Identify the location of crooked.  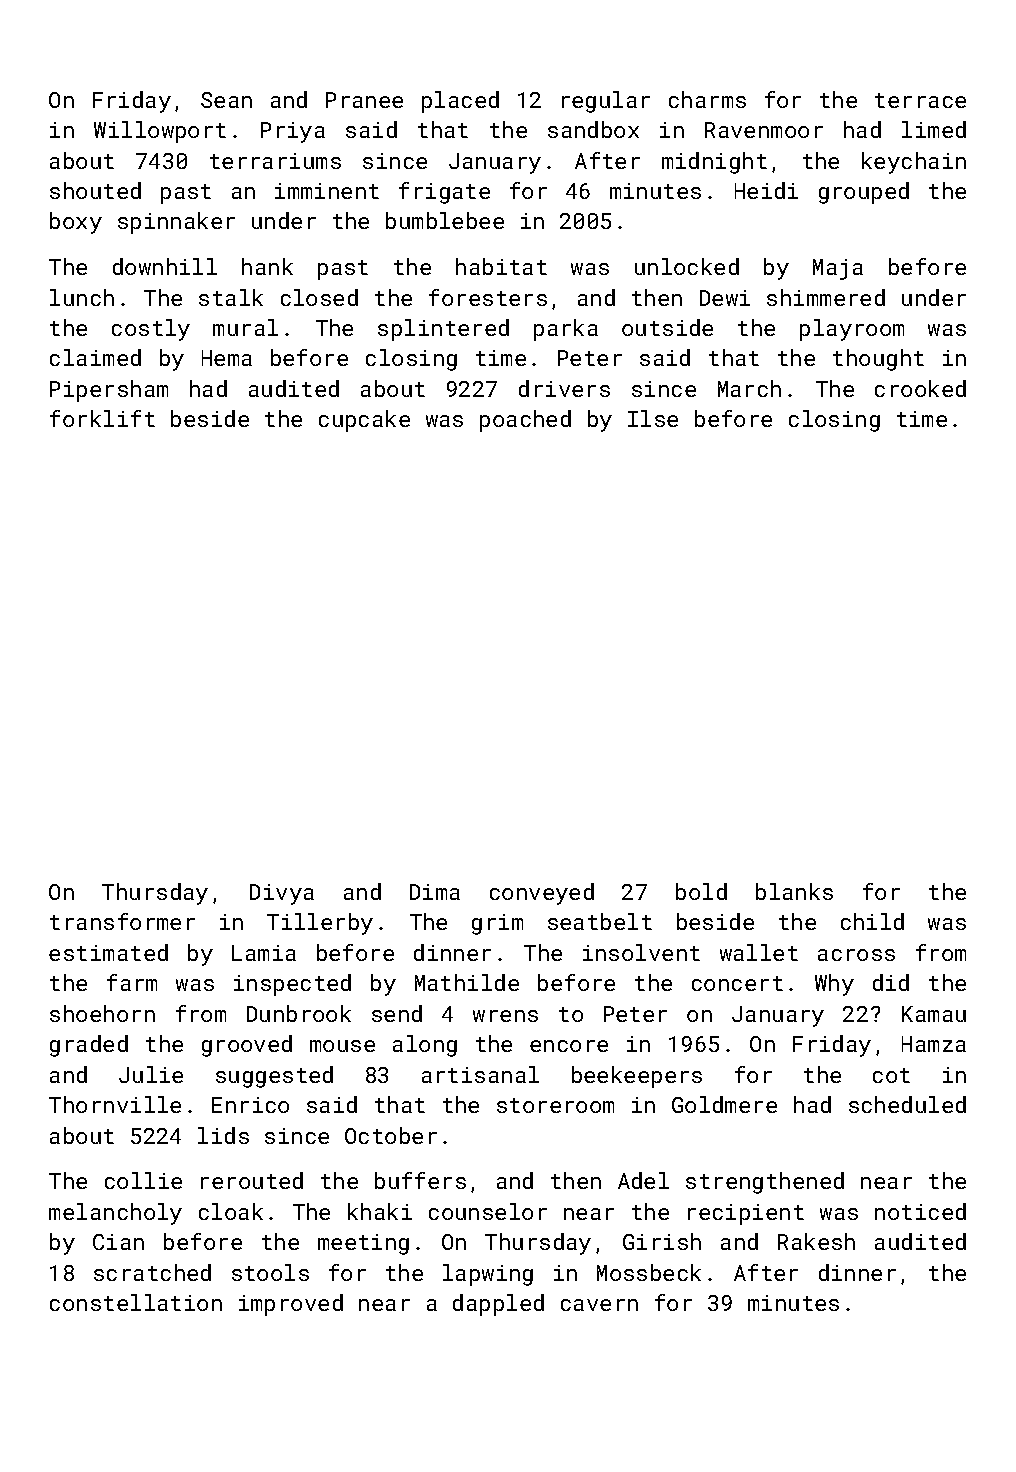
(920, 388).
